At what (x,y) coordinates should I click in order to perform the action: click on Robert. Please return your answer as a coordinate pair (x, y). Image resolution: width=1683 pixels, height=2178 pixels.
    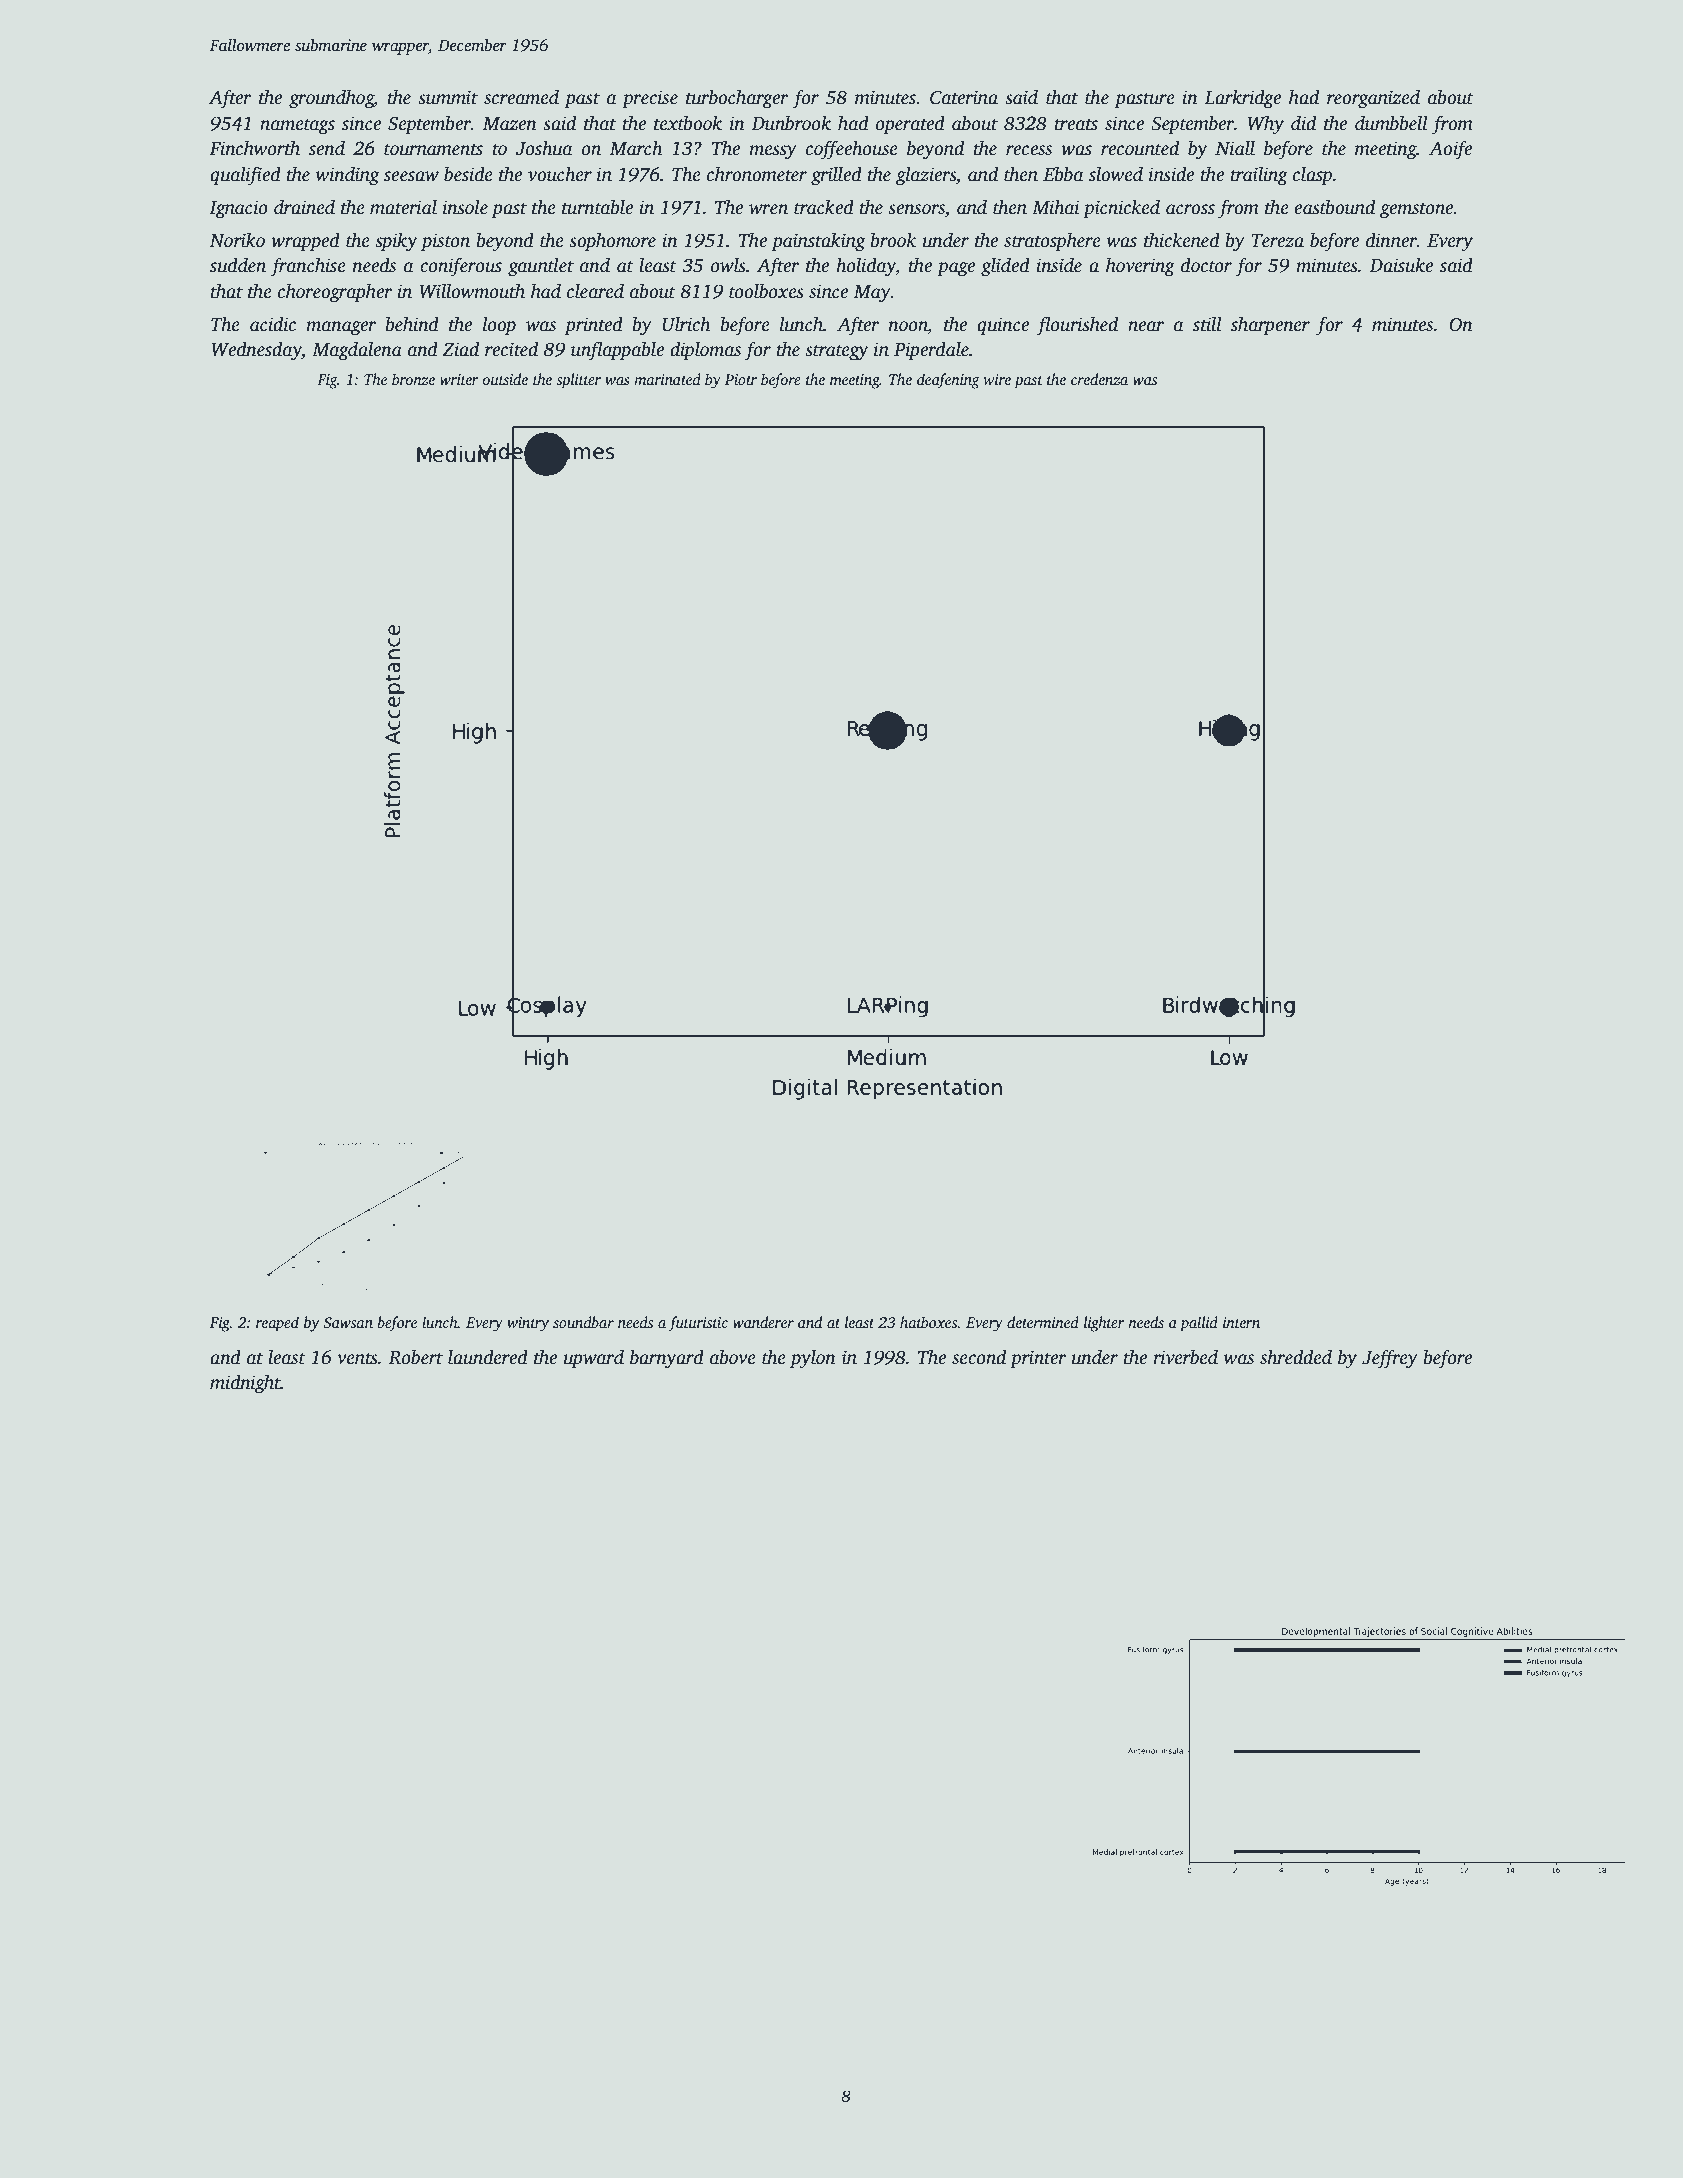
    Looking at the image, I should click on (415, 1357).
